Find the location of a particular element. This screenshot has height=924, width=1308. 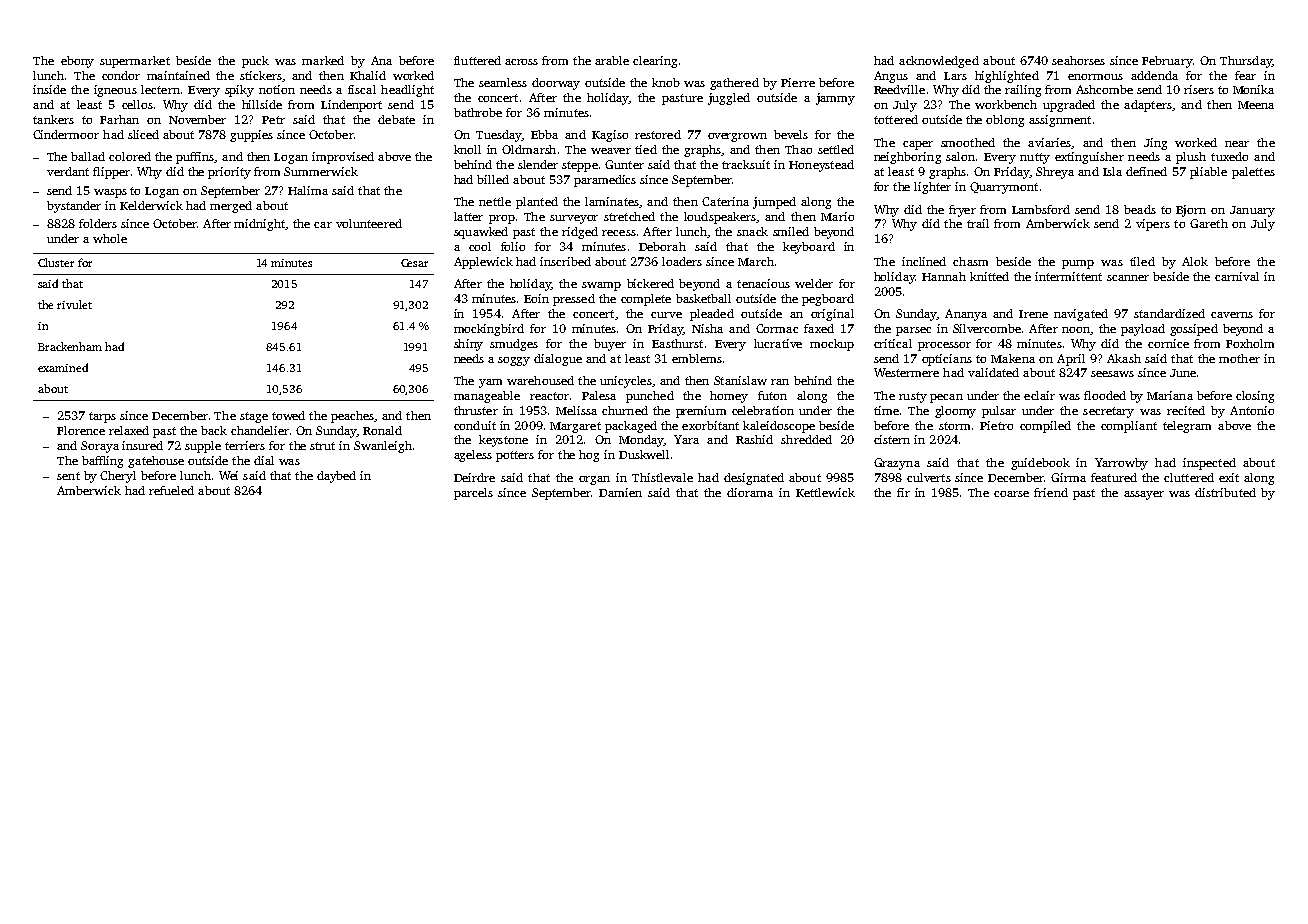

manageable is located at coordinates (487, 397).
